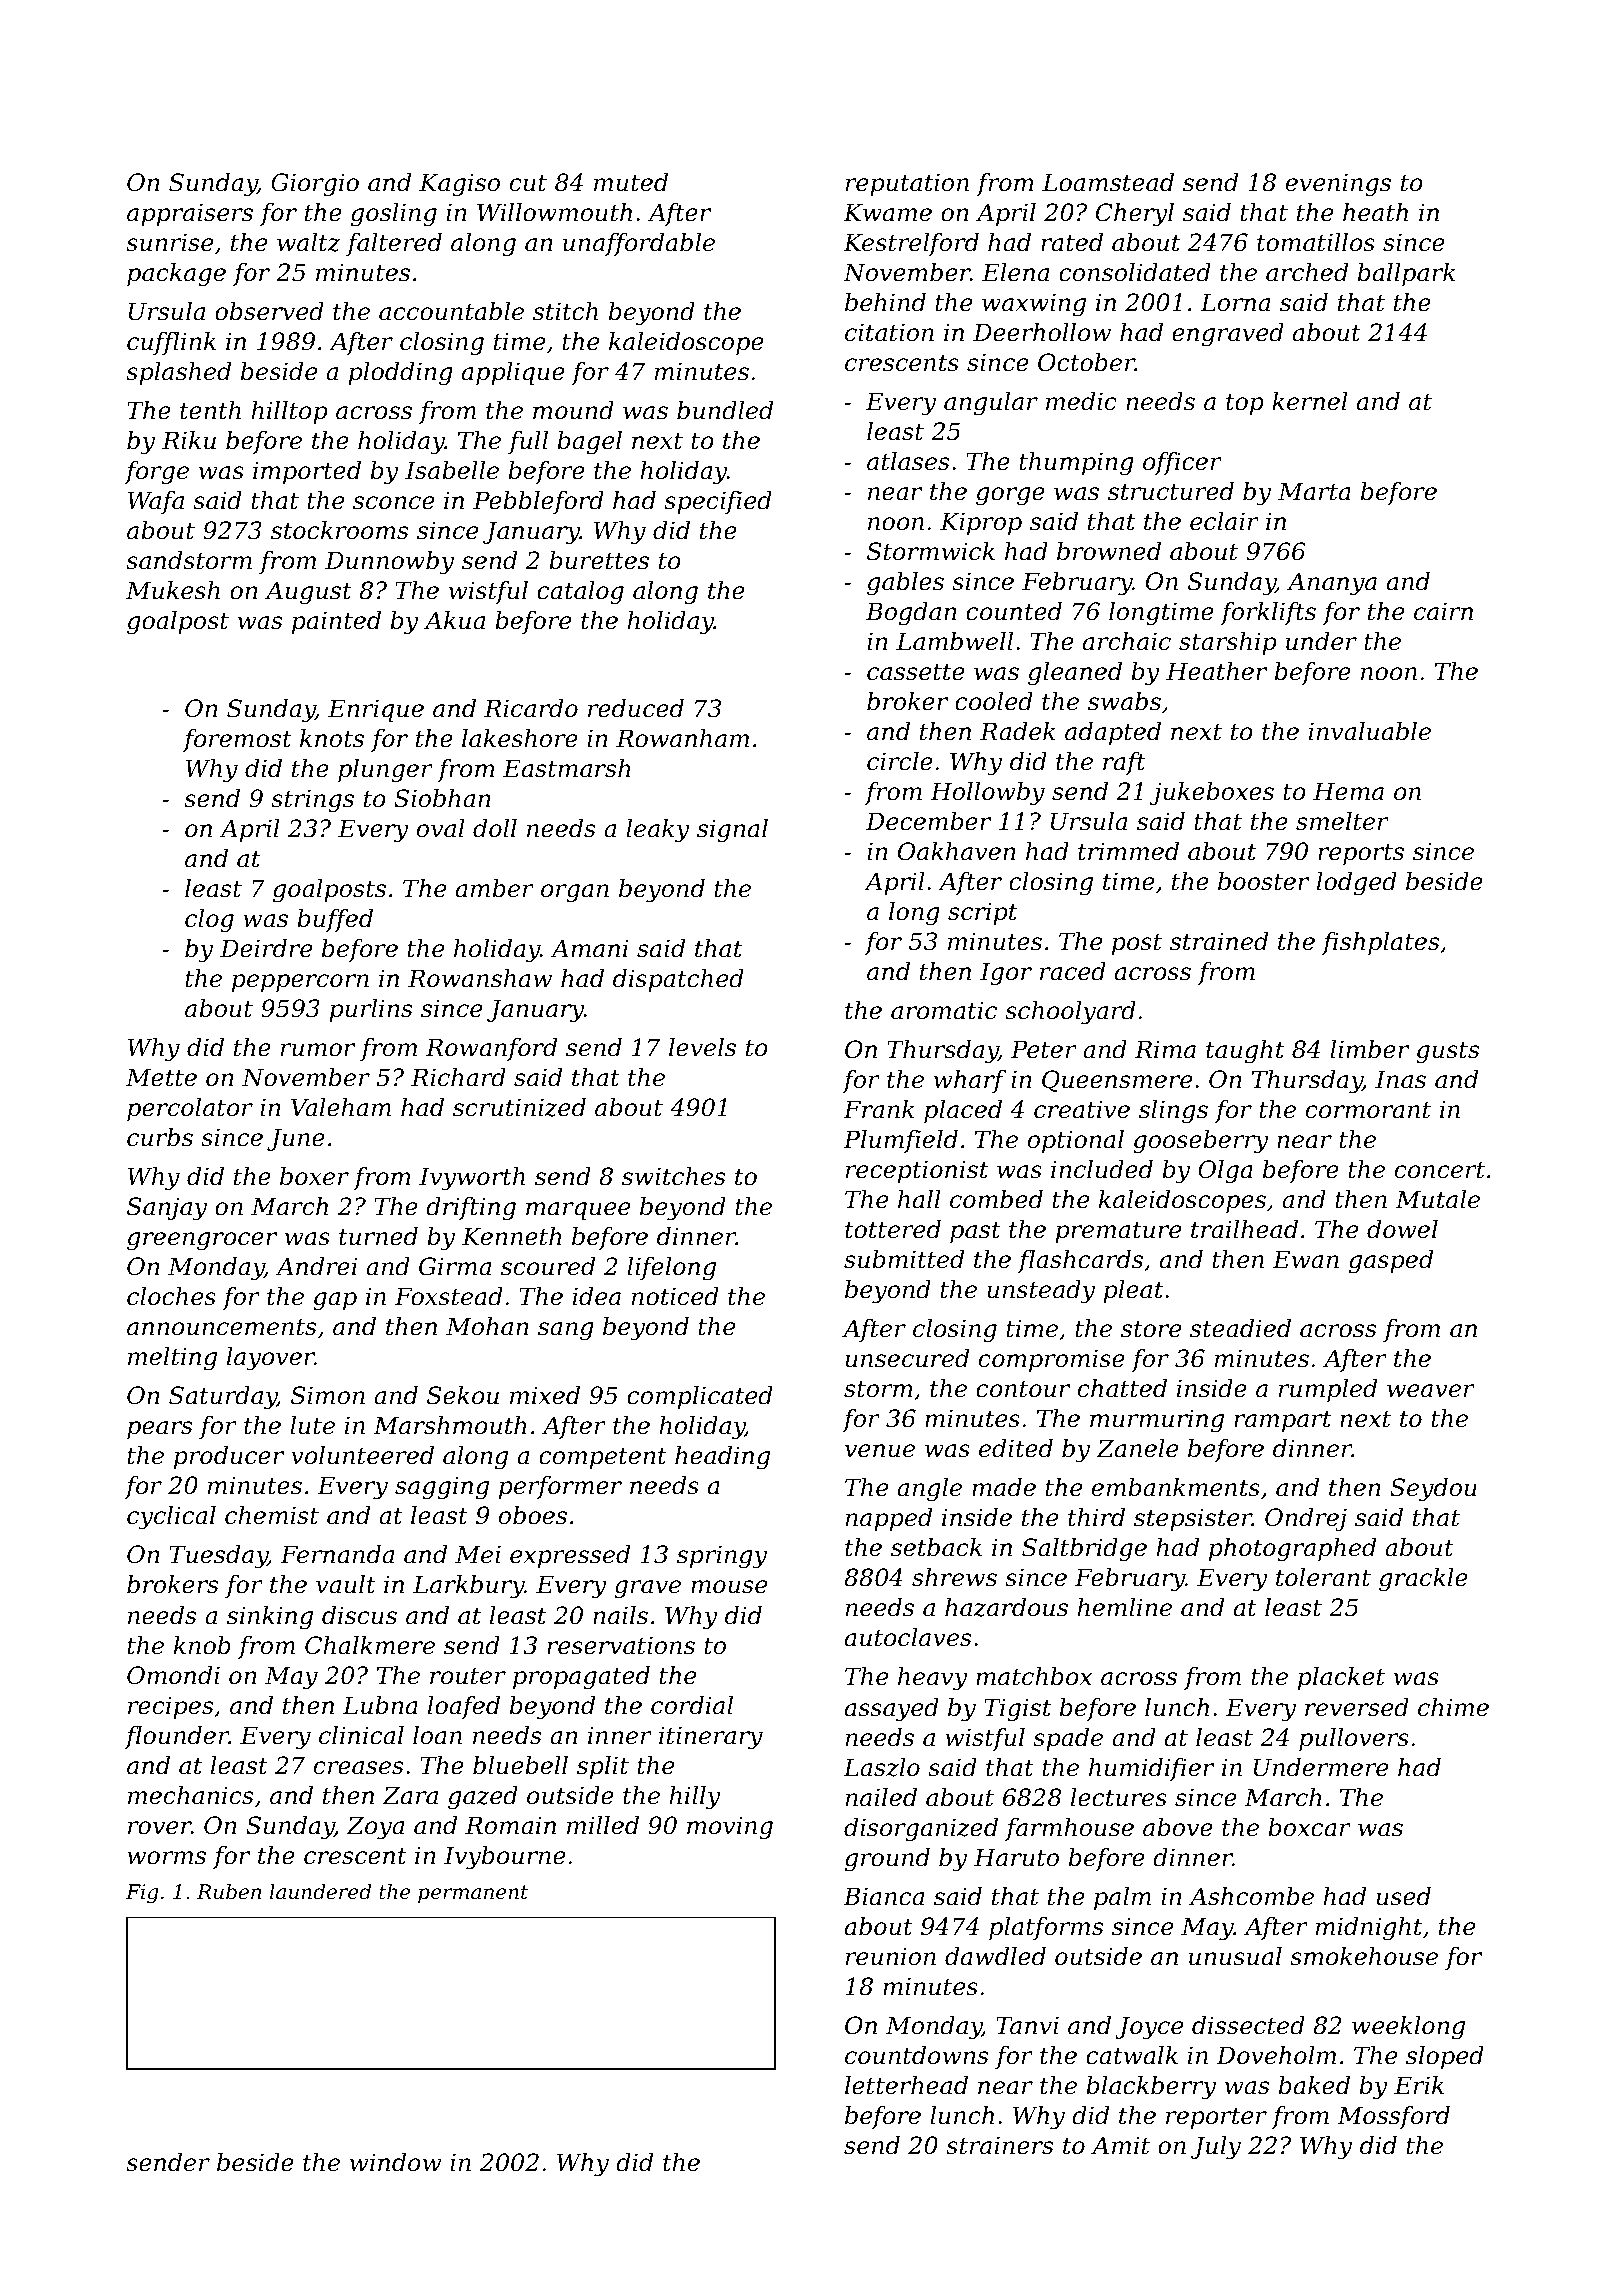  I want to click on placket, so click(1341, 1678).
